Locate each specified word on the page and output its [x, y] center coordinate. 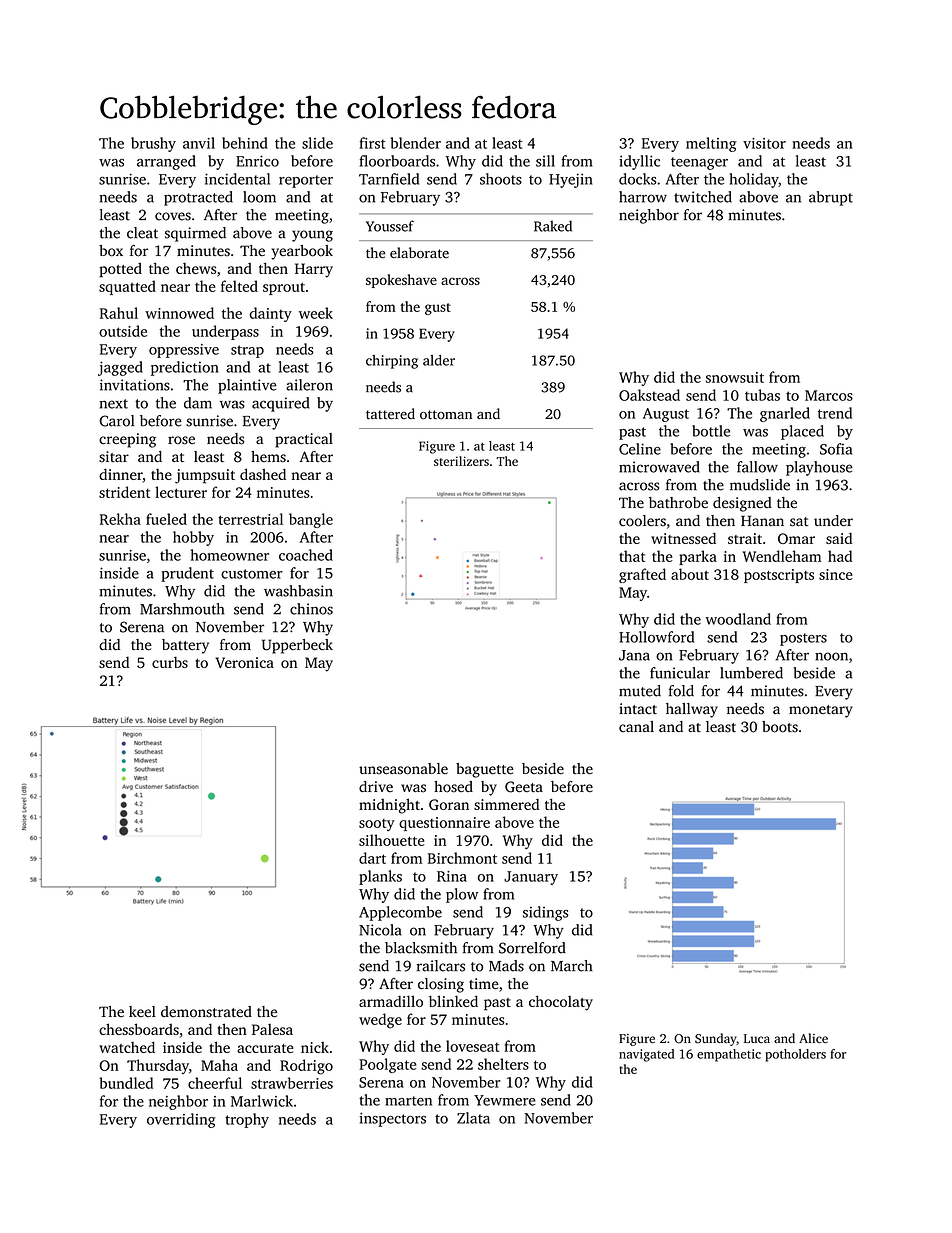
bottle [711, 431]
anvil [199, 143]
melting [711, 144]
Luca [757, 1038]
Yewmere [505, 1100]
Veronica [244, 662]
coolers [642, 521]
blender [415, 143]
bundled [126, 1083]
